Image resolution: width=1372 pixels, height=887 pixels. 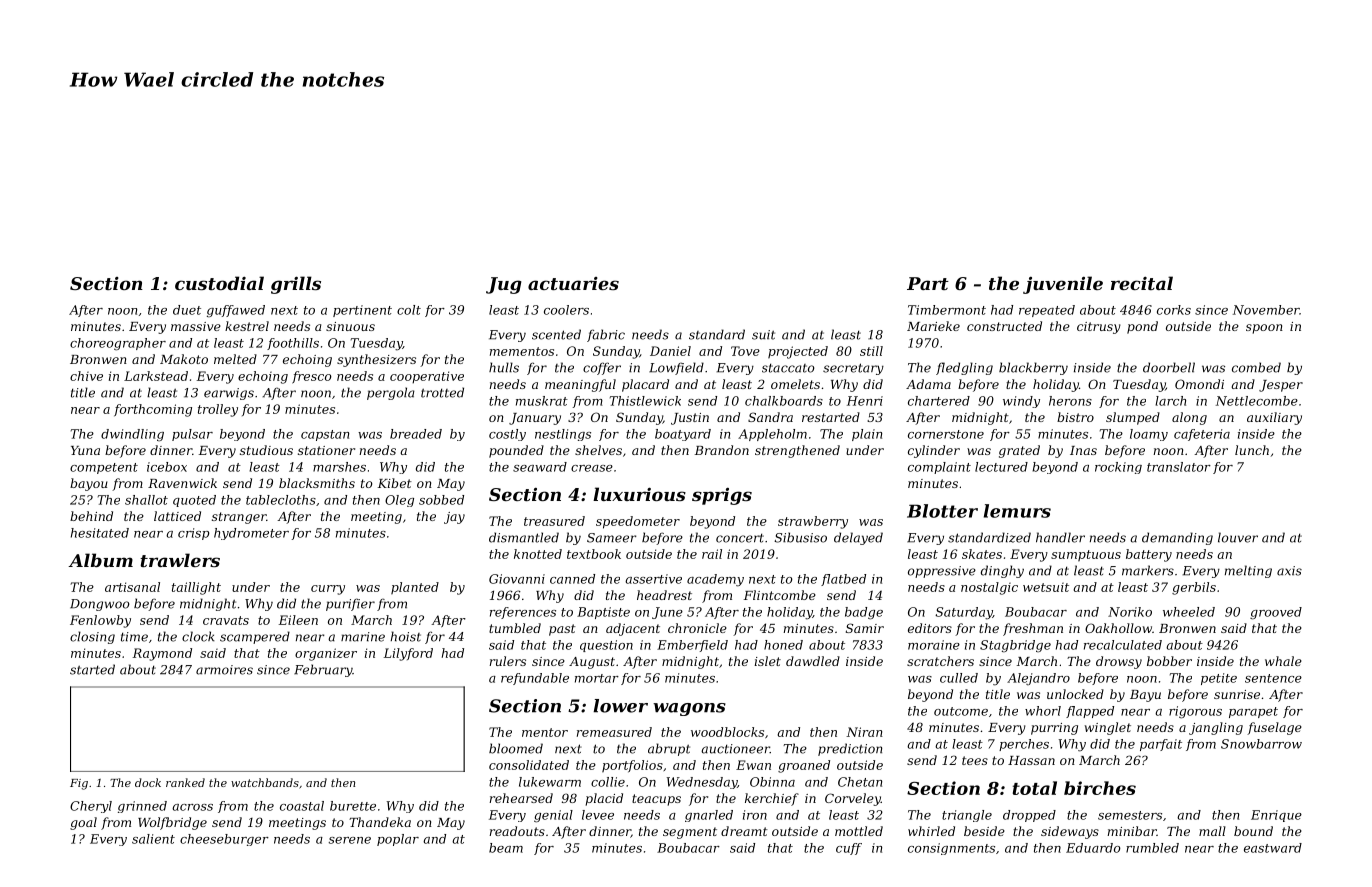 What do you see at coordinates (1238, 537) in the document?
I see `louver` at bounding box center [1238, 537].
